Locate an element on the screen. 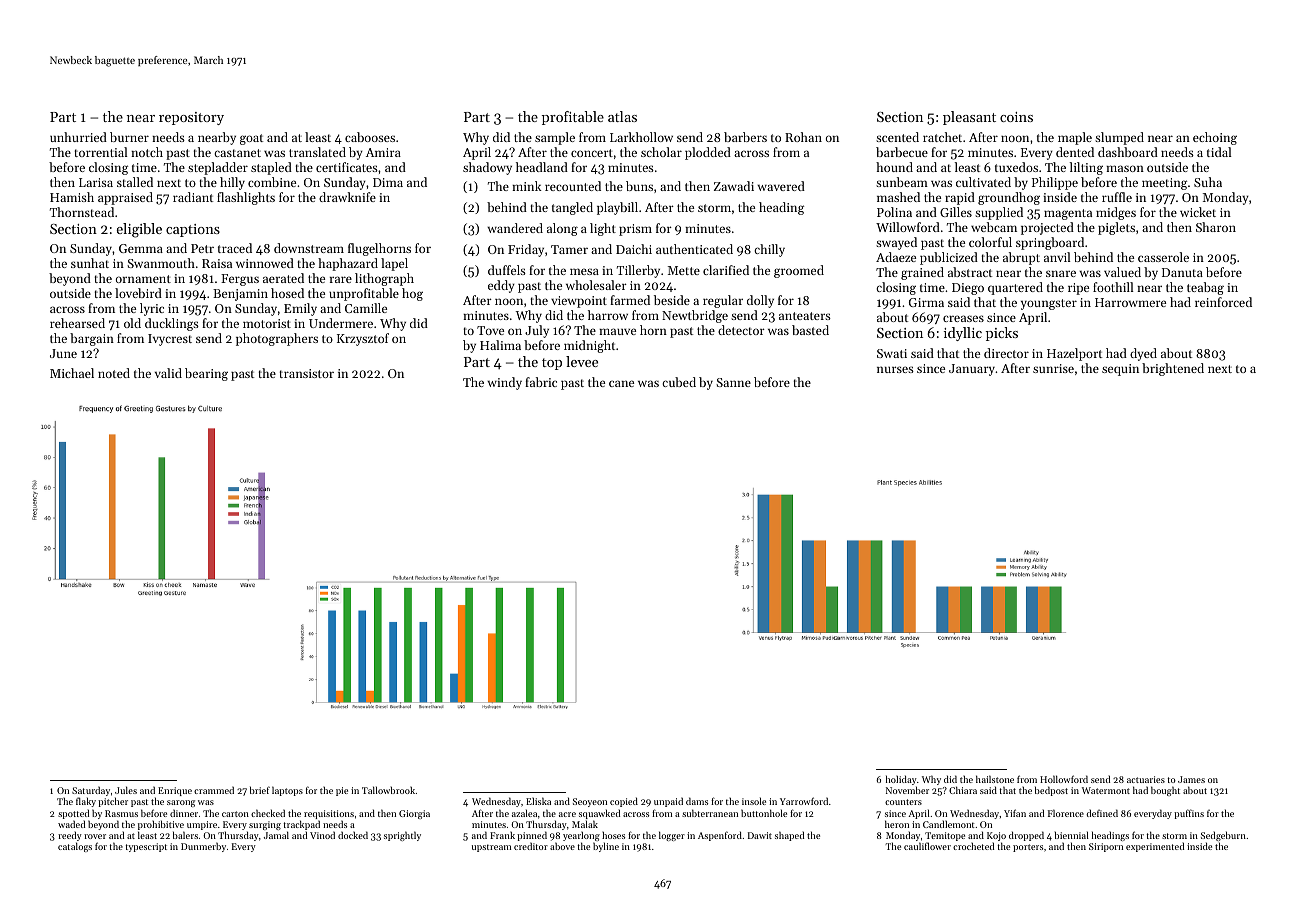 Image resolution: width=1308 pixels, height=924 pixels. brightened is located at coordinates (1173, 369).
